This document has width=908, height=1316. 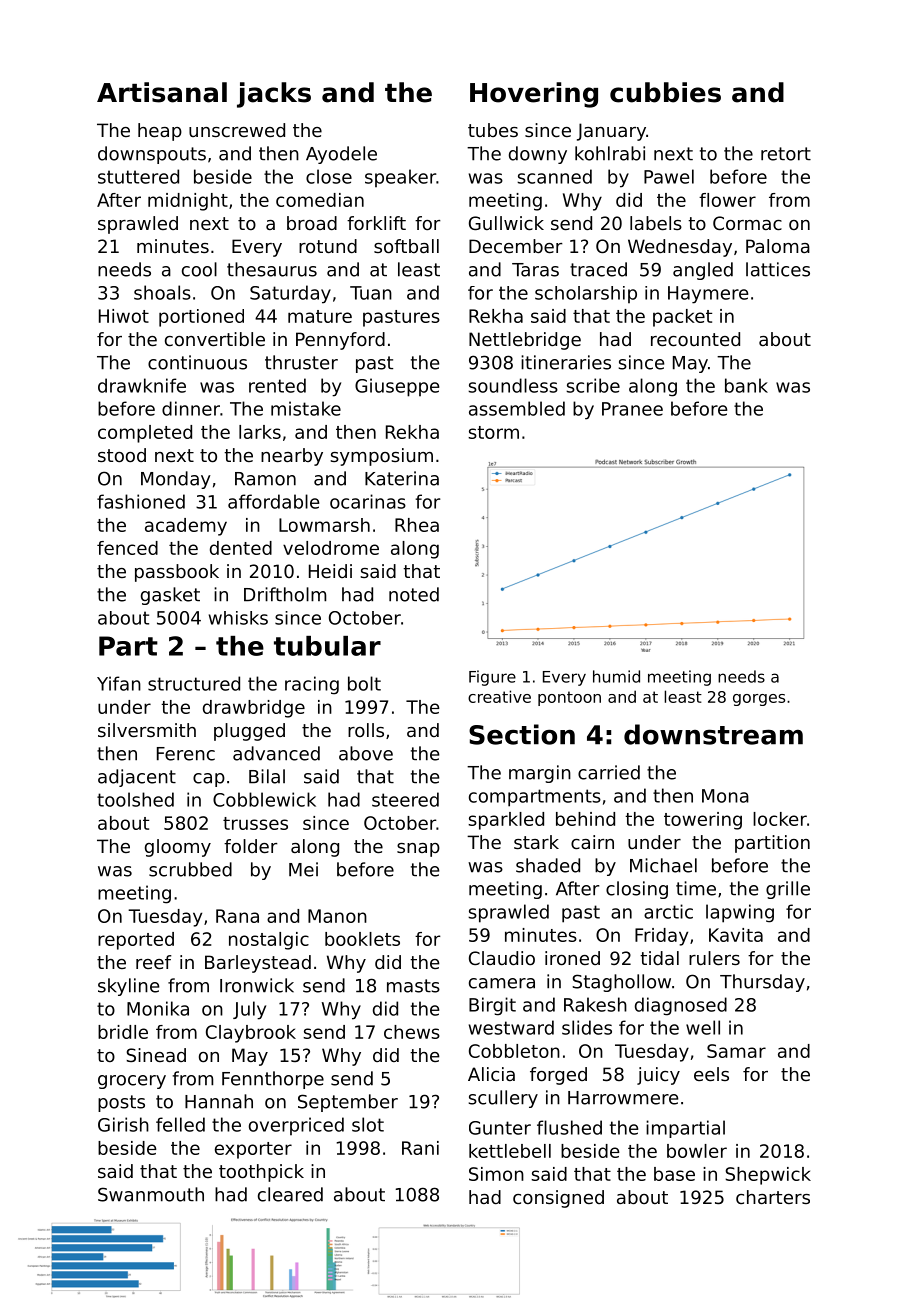 I want to click on Figure, so click(x=492, y=678).
